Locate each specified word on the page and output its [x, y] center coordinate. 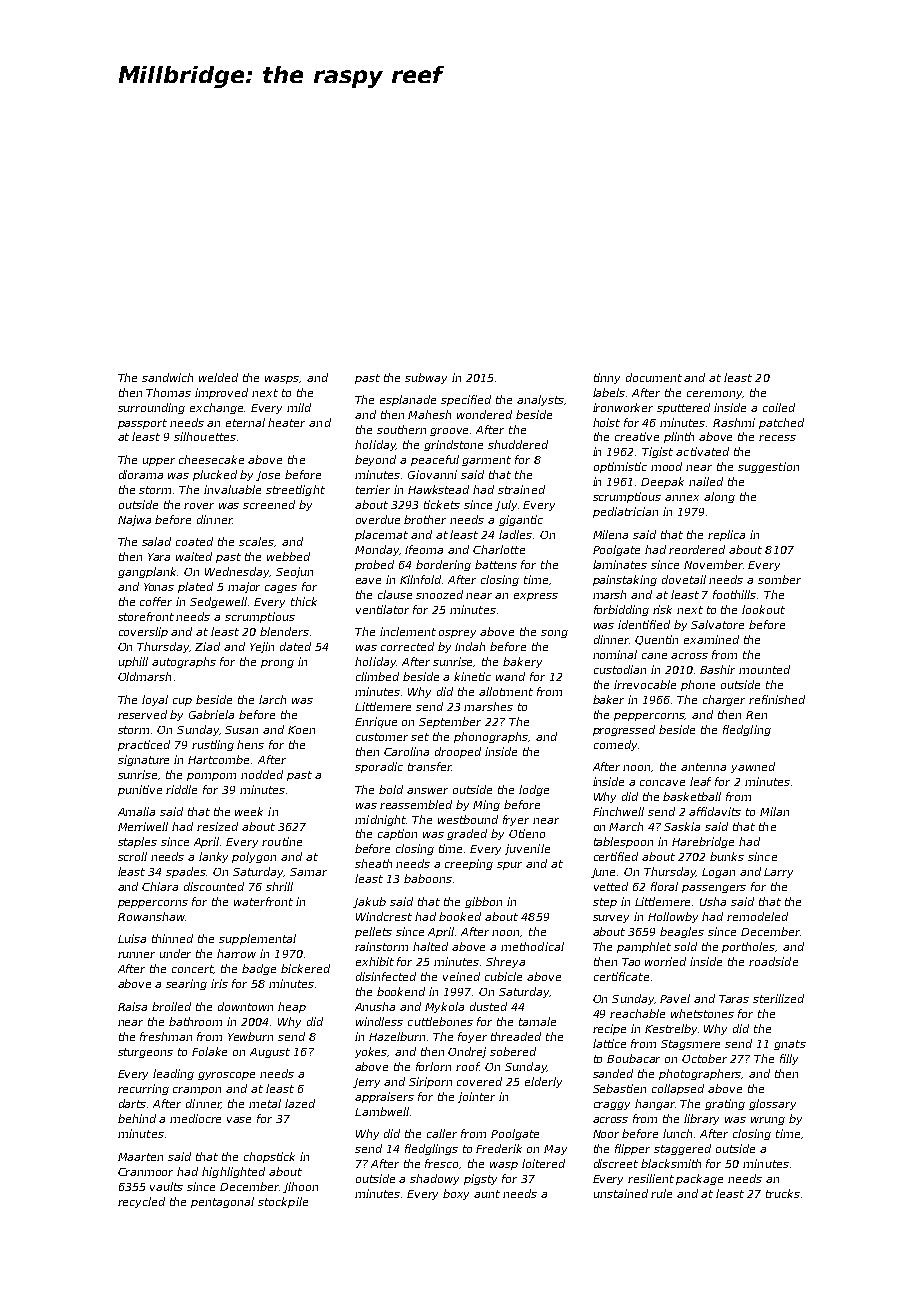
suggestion [768, 467]
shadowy [434, 1179]
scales [257, 542]
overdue [378, 519]
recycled [141, 1202]
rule [661, 1193]
